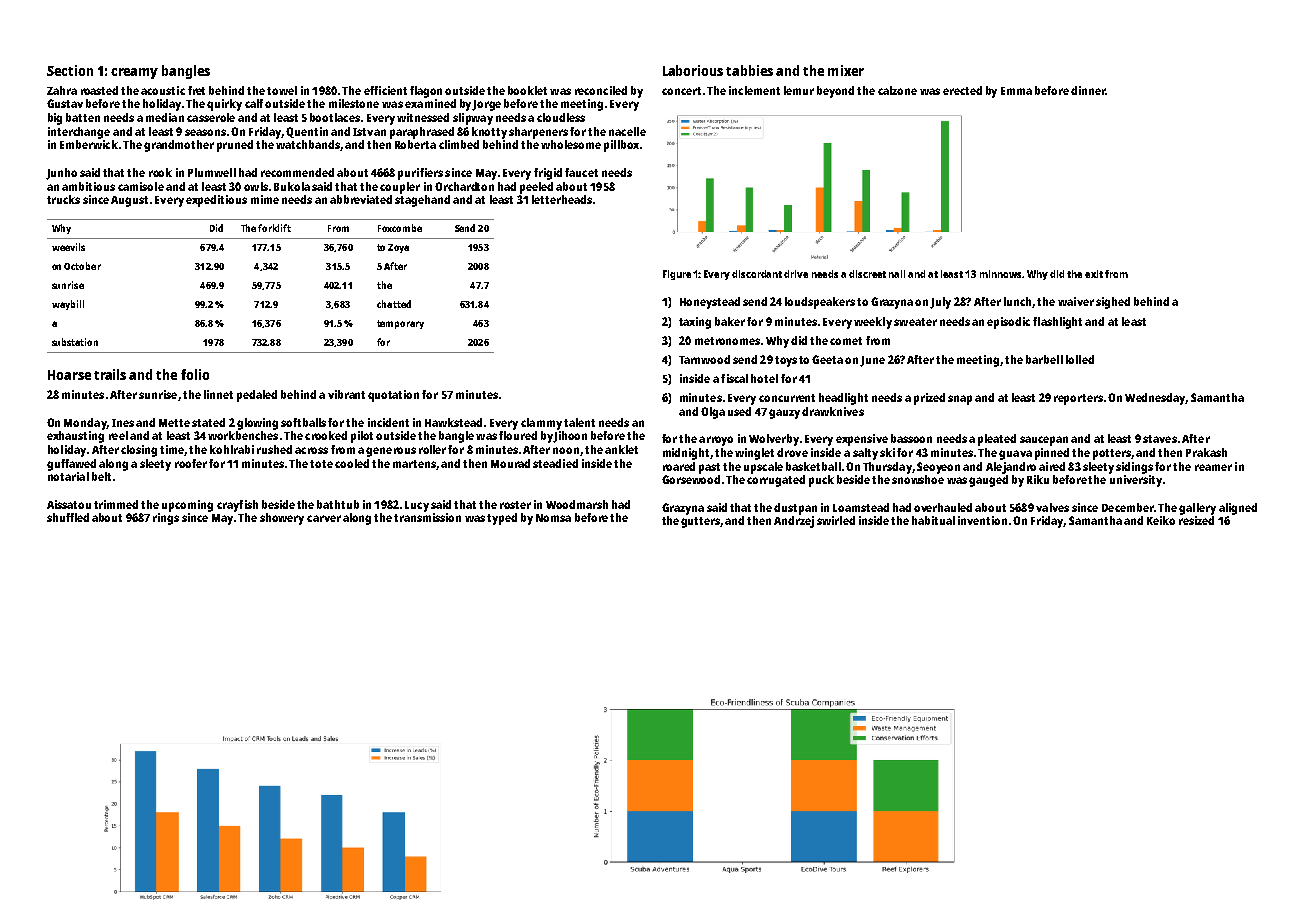 Image resolution: width=1308 pixels, height=924 pixels. Describe the element at coordinates (1161, 520) in the screenshot. I see `Keiko` at that location.
